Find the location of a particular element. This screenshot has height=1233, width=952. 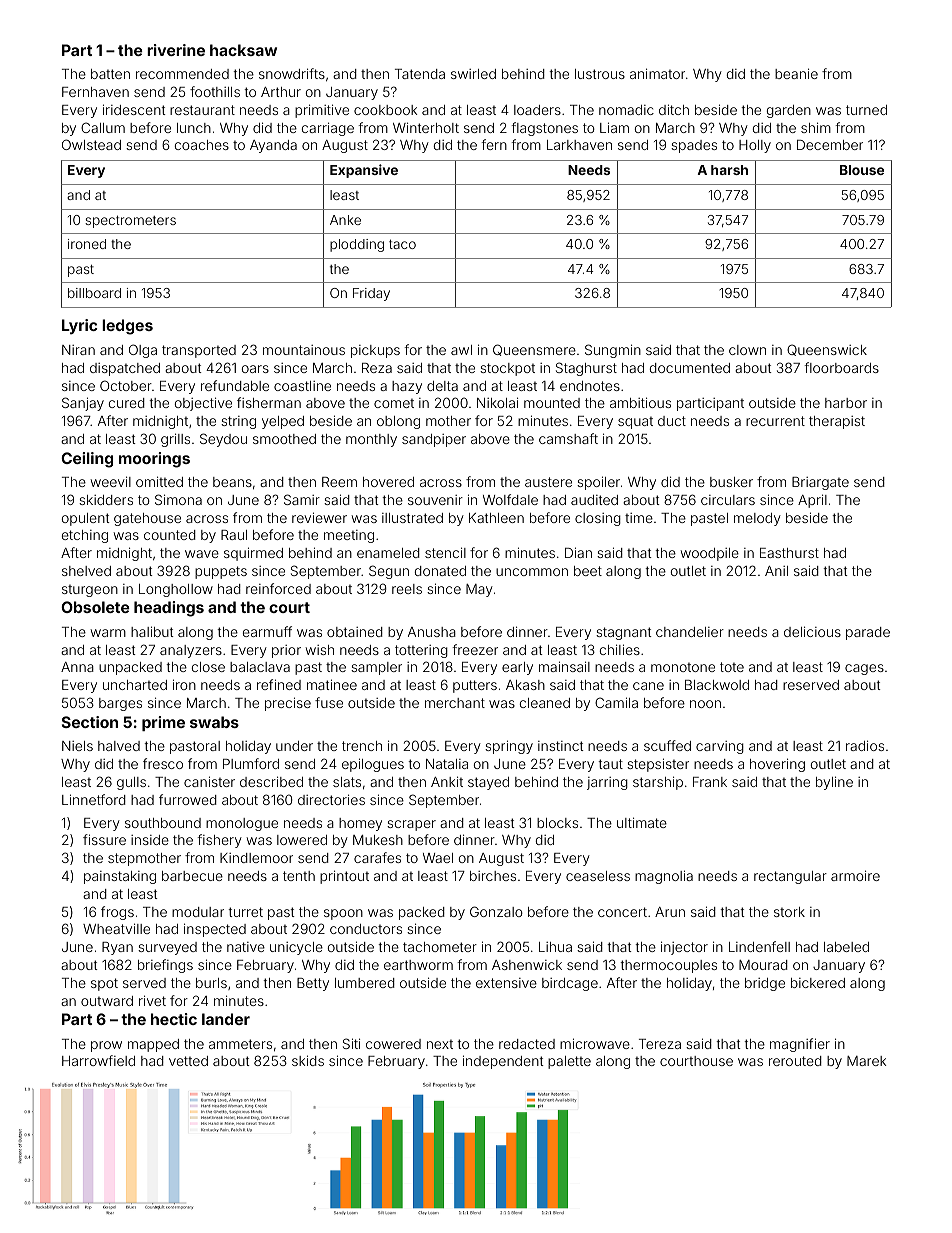

Ayanda is located at coordinates (273, 146).
